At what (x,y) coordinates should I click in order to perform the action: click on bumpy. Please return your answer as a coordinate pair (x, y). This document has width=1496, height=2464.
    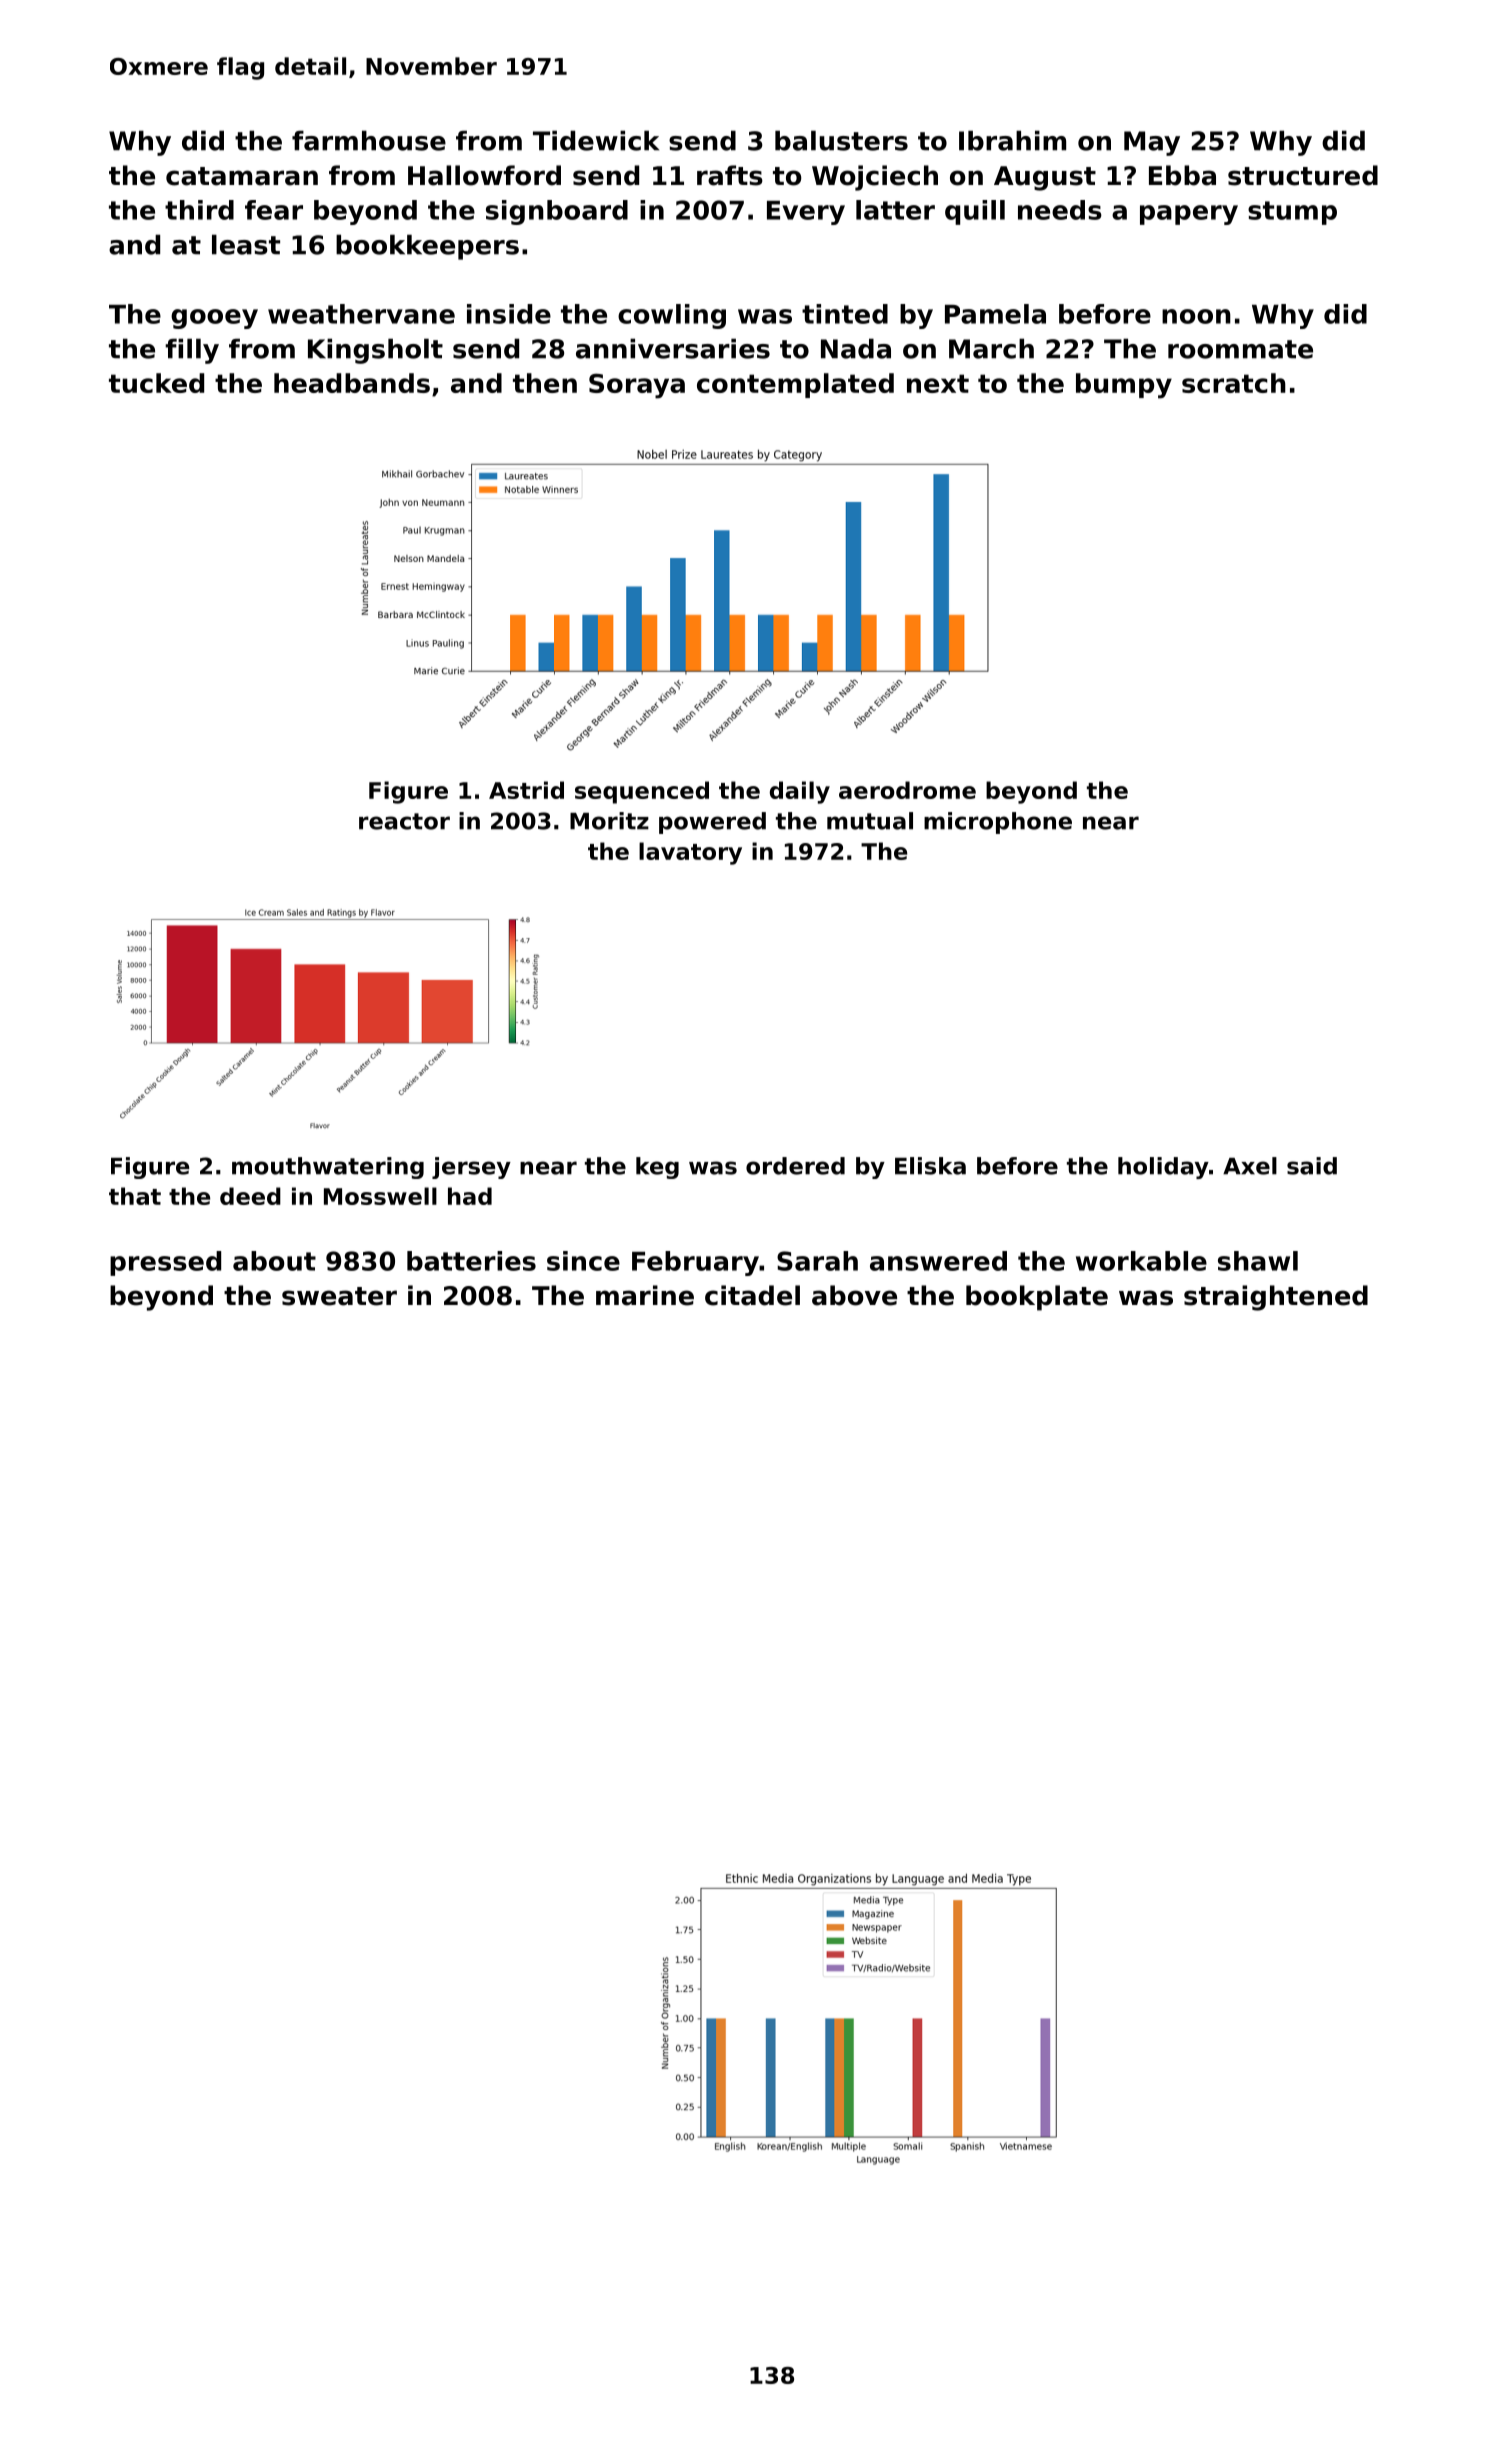
    Looking at the image, I should click on (1124, 386).
